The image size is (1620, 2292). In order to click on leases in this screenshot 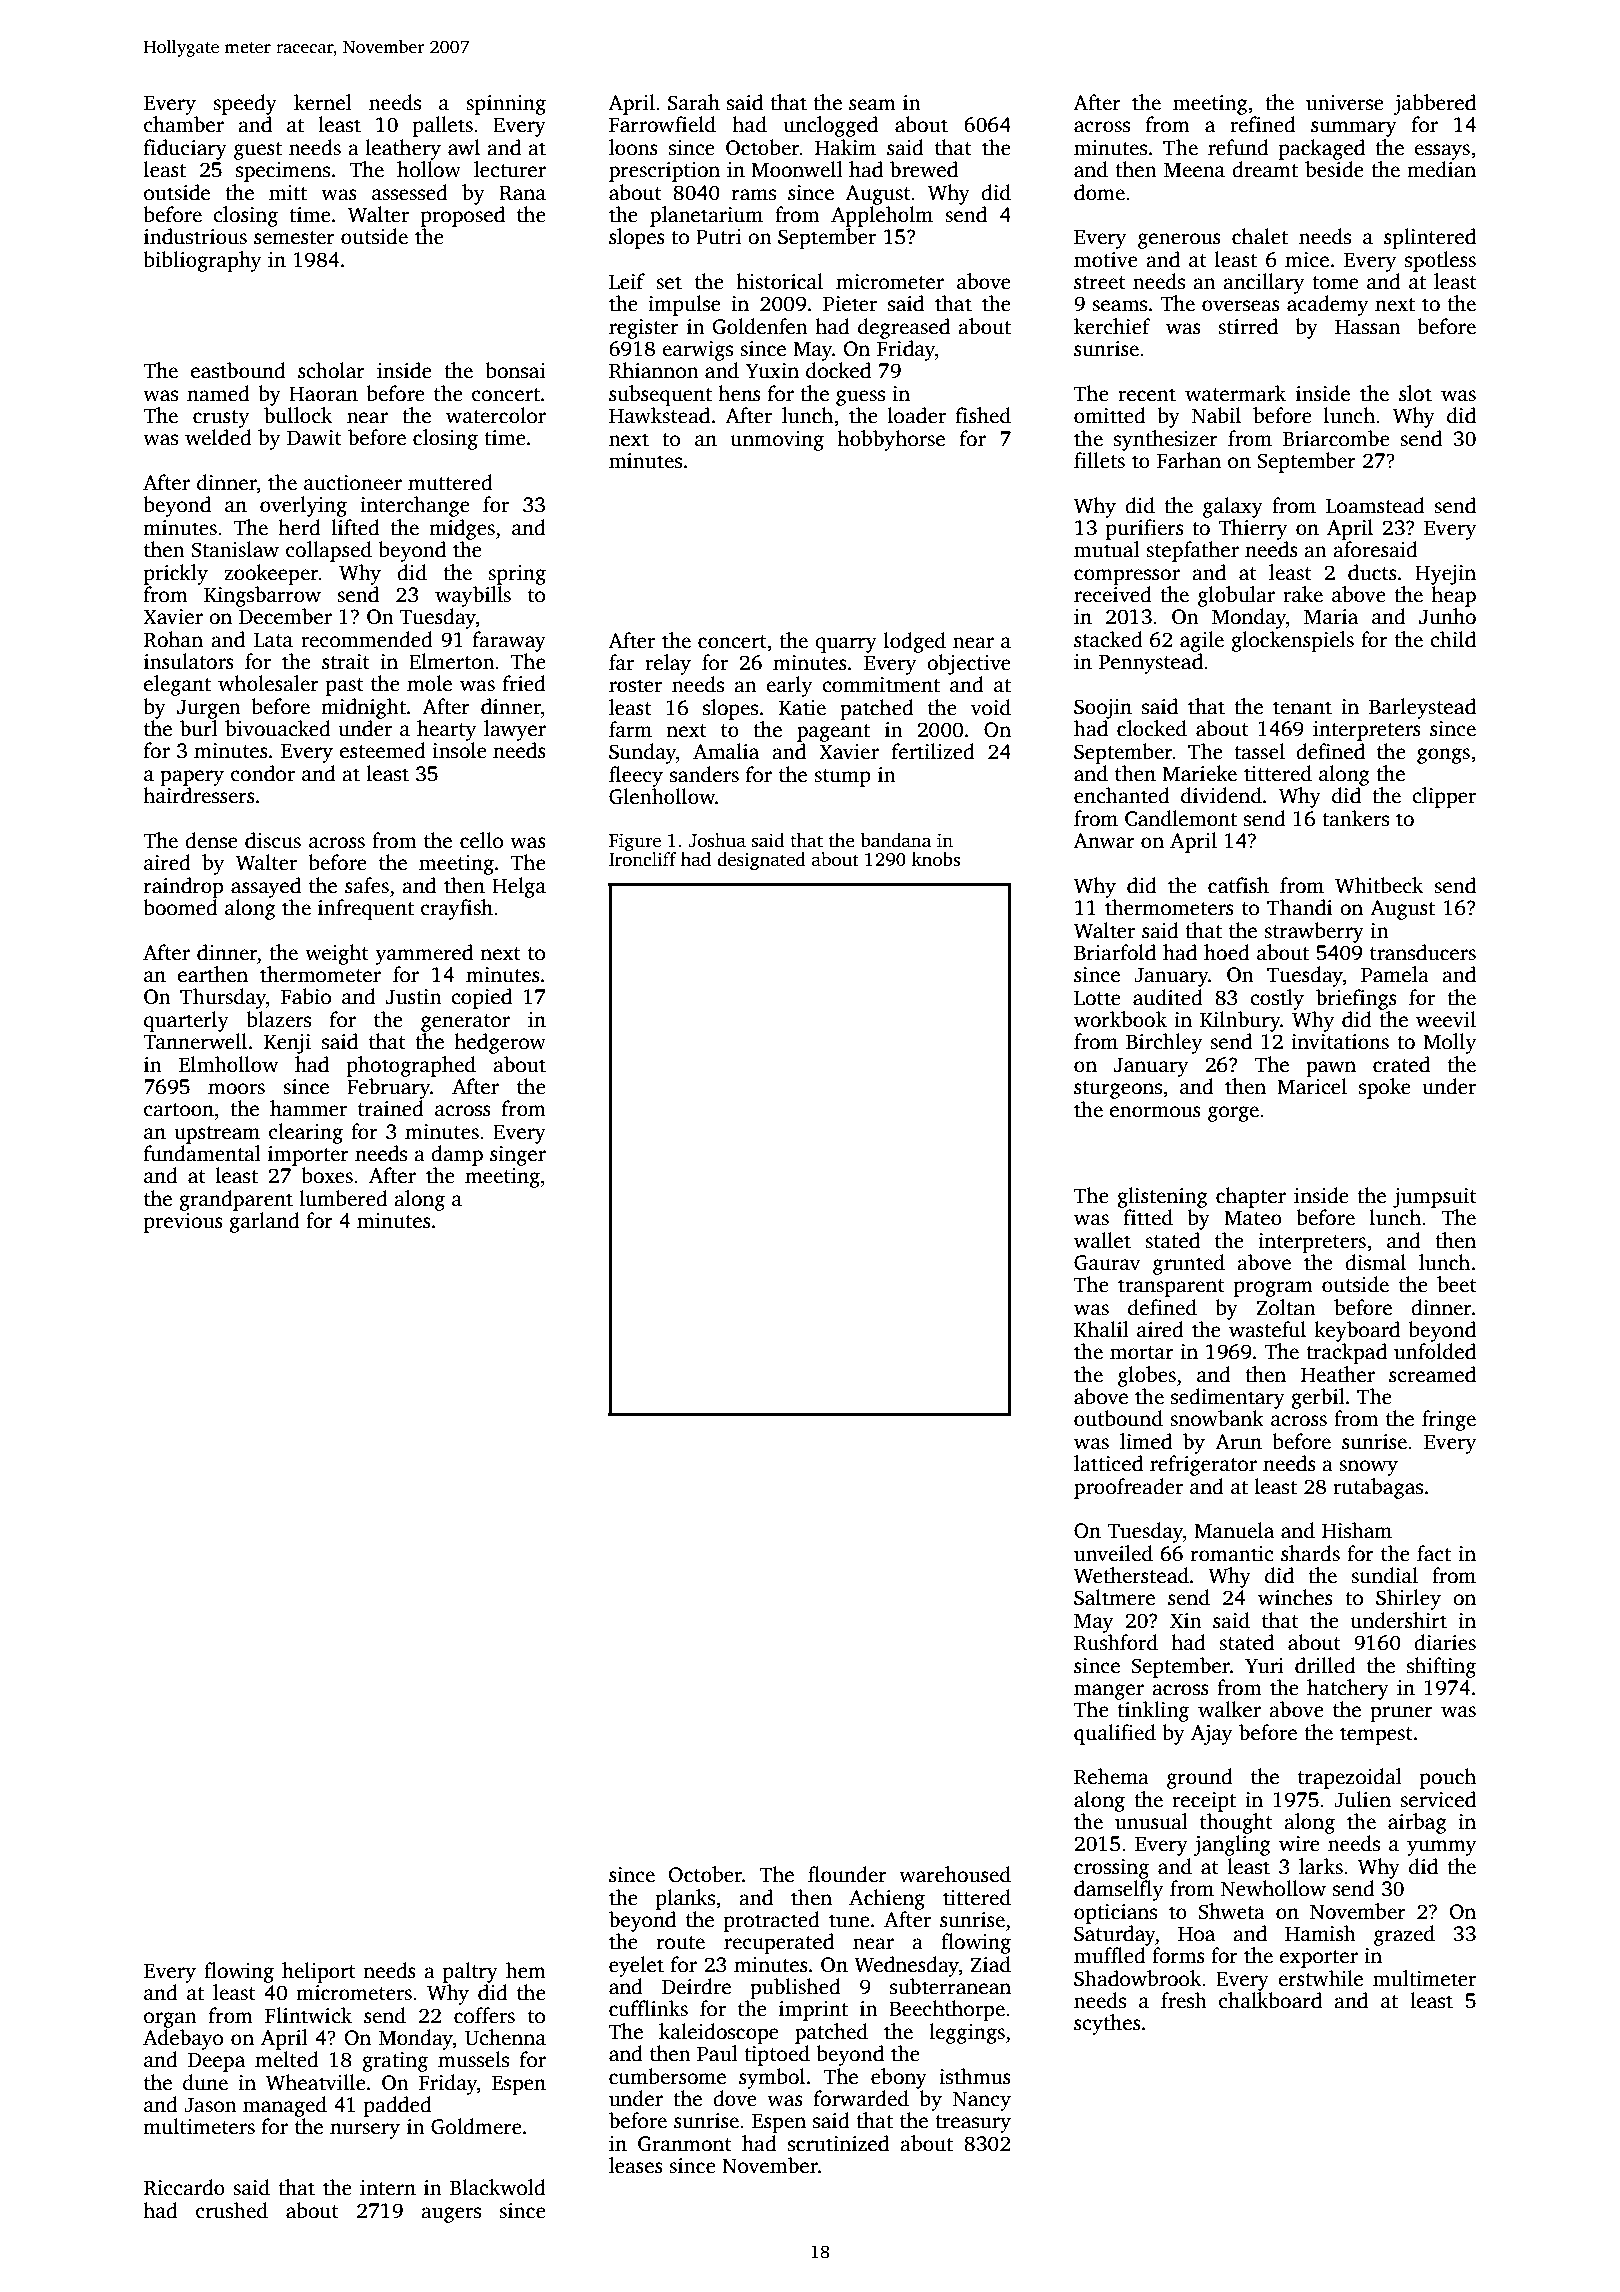, I will do `click(636, 2165)`.
